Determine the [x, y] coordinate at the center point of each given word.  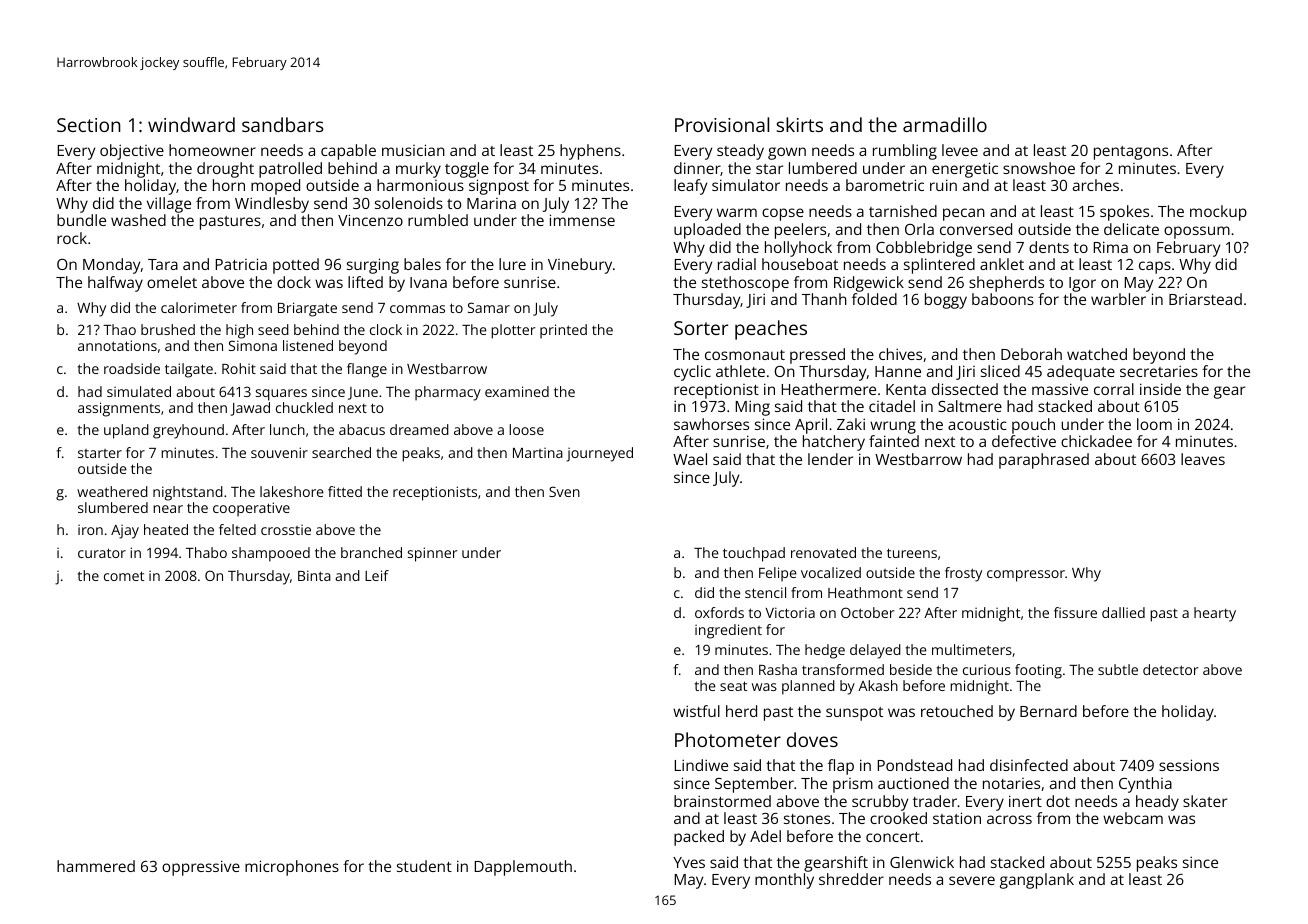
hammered [96, 866]
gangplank [1037, 881]
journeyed [599, 454]
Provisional [722, 124]
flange [367, 370]
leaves [1203, 459]
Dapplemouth [523, 868]
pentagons [1131, 153]
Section [89, 125]
